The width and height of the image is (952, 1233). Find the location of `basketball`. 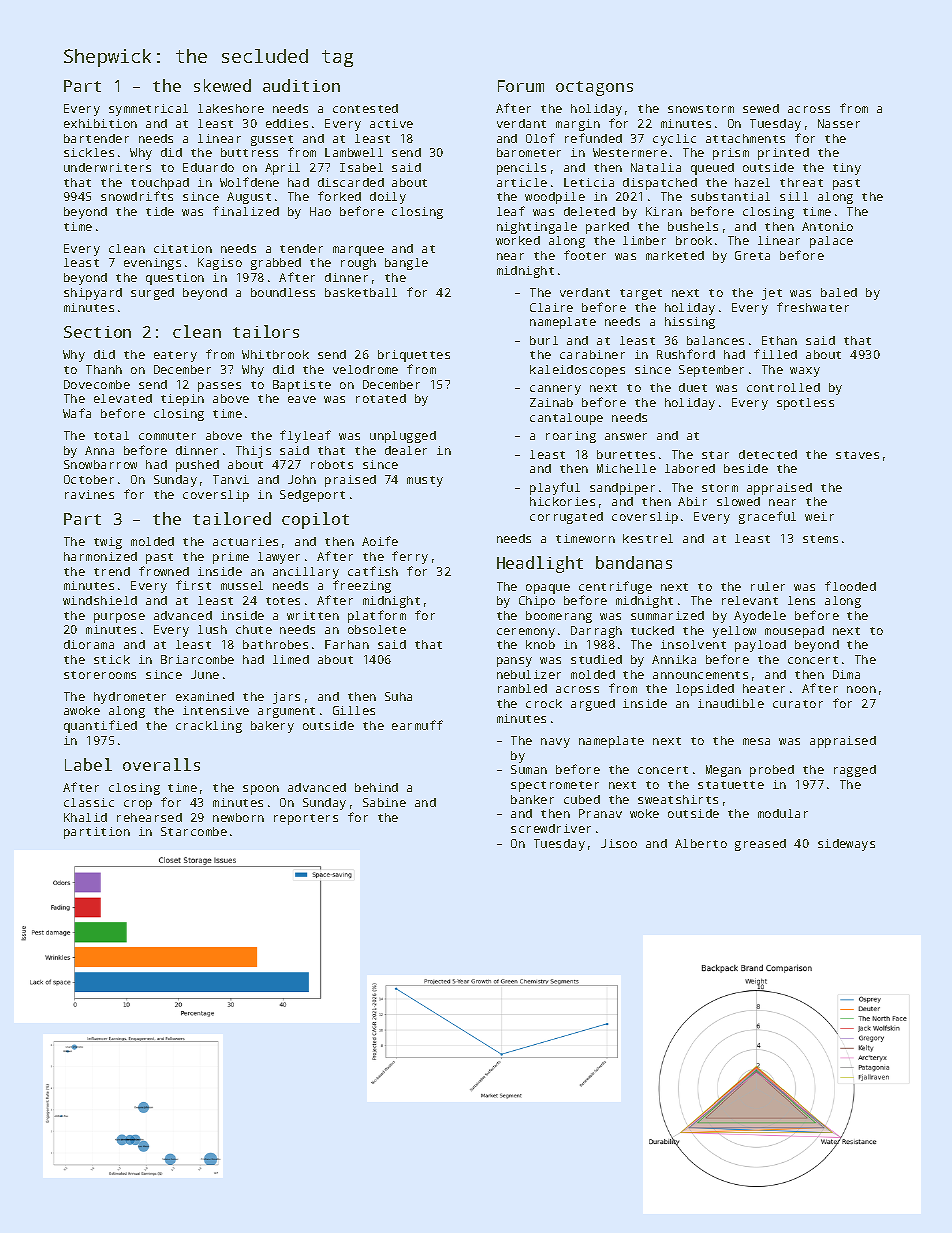

basketball is located at coordinates (361, 292).
